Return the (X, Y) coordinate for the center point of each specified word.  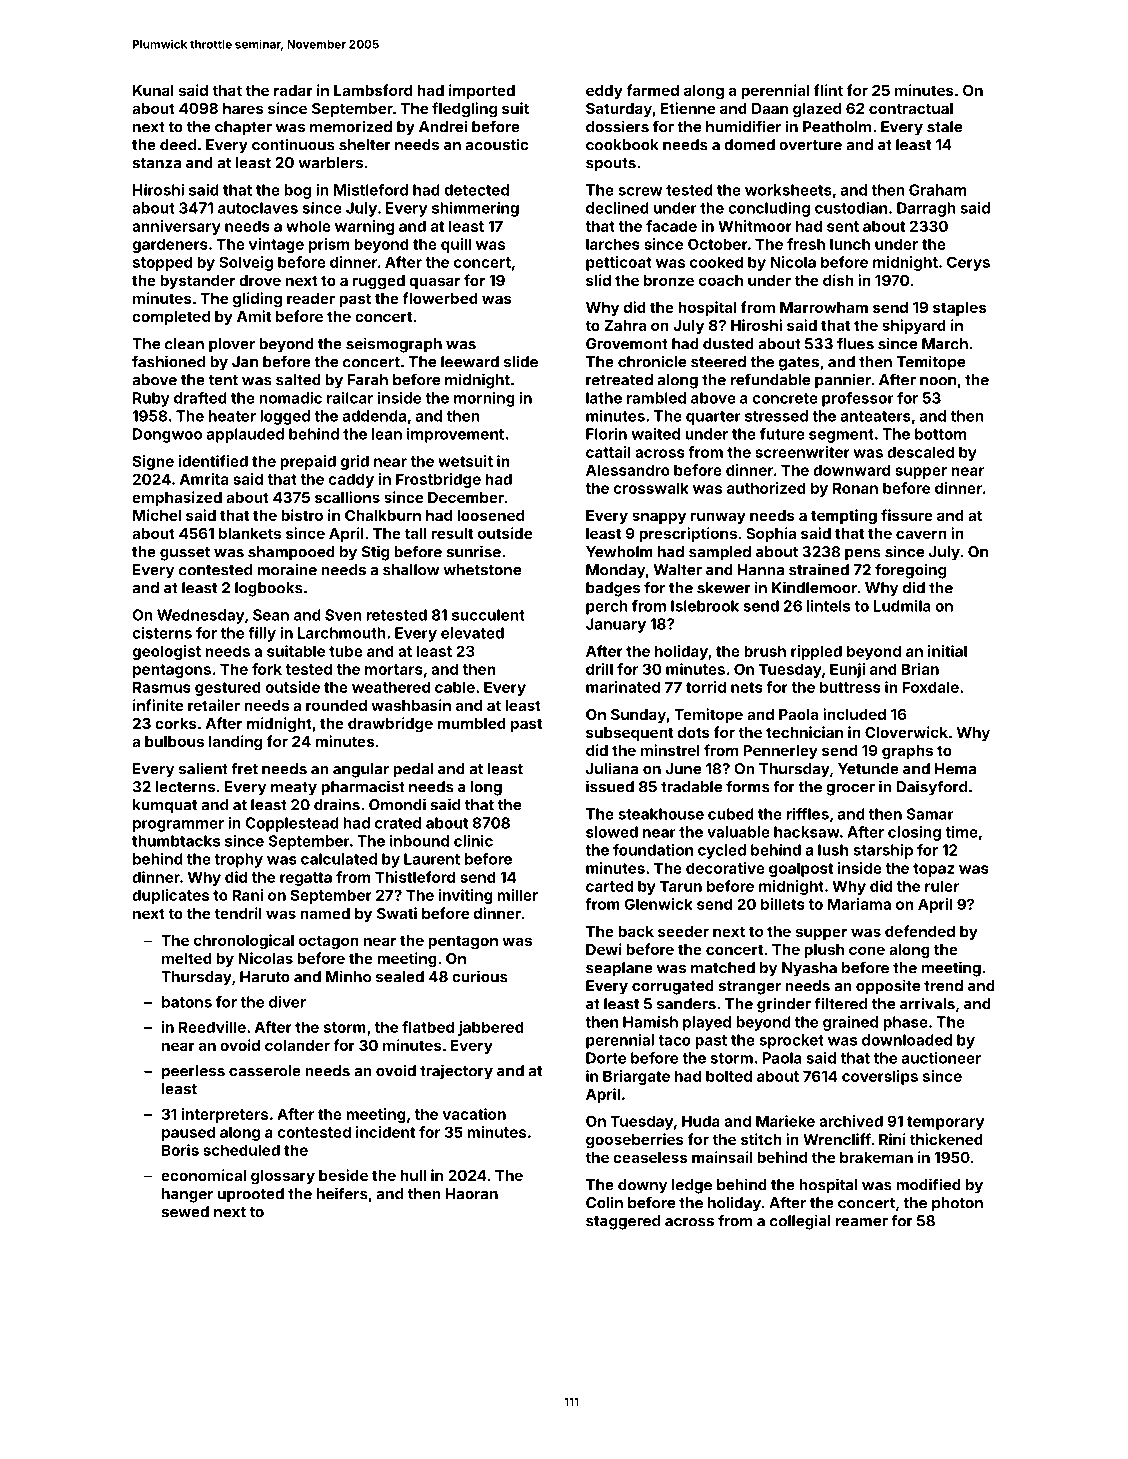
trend (943, 986)
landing (235, 743)
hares (243, 108)
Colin (604, 1202)
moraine (287, 569)
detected (476, 190)
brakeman (876, 1157)
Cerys (968, 263)
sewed (185, 1212)
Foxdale (930, 687)
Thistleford (415, 877)
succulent (488, 615)
